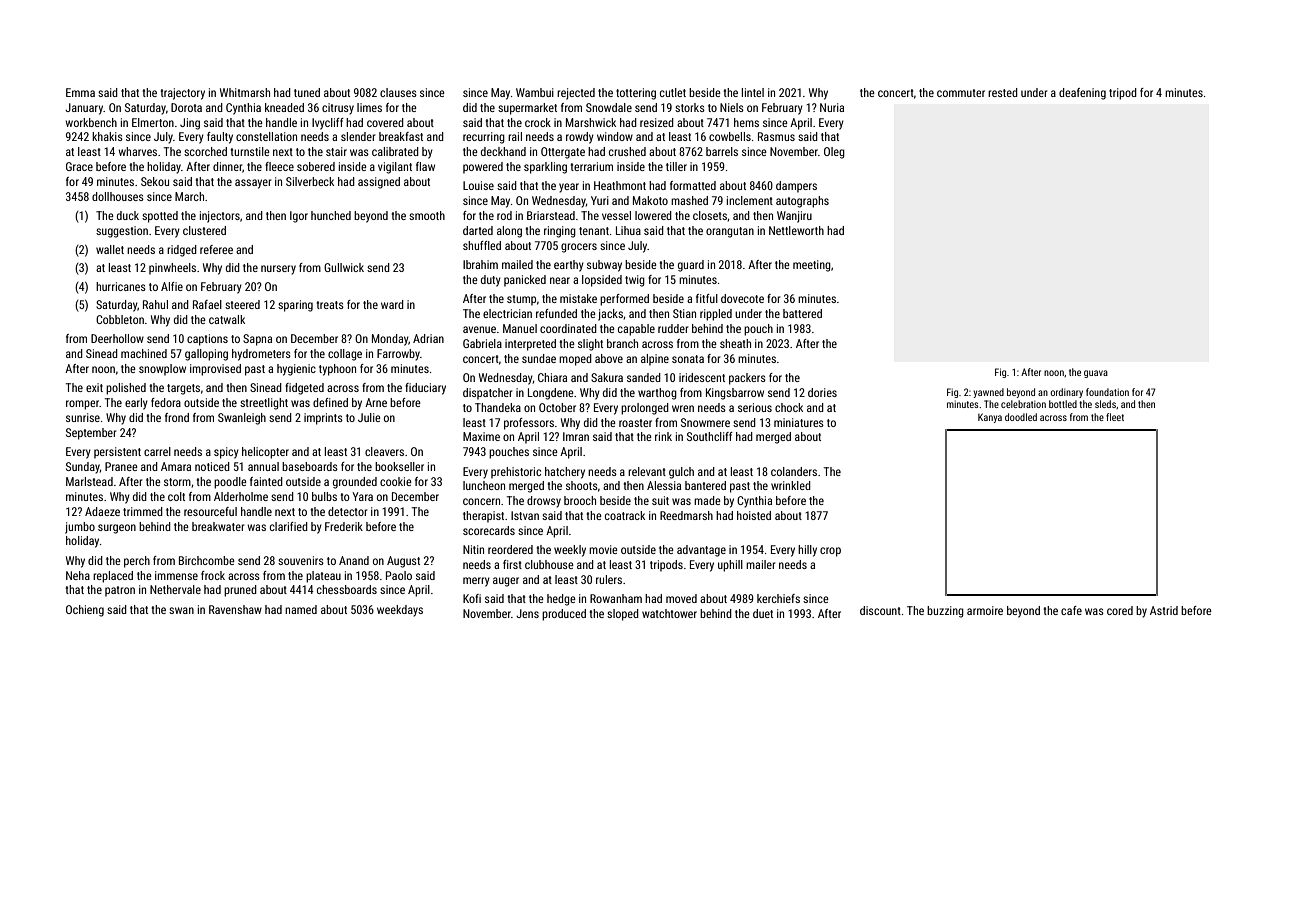  Describe the element at coordinates (990, 418) in the screenshot. I see `Kanya` at that location.
